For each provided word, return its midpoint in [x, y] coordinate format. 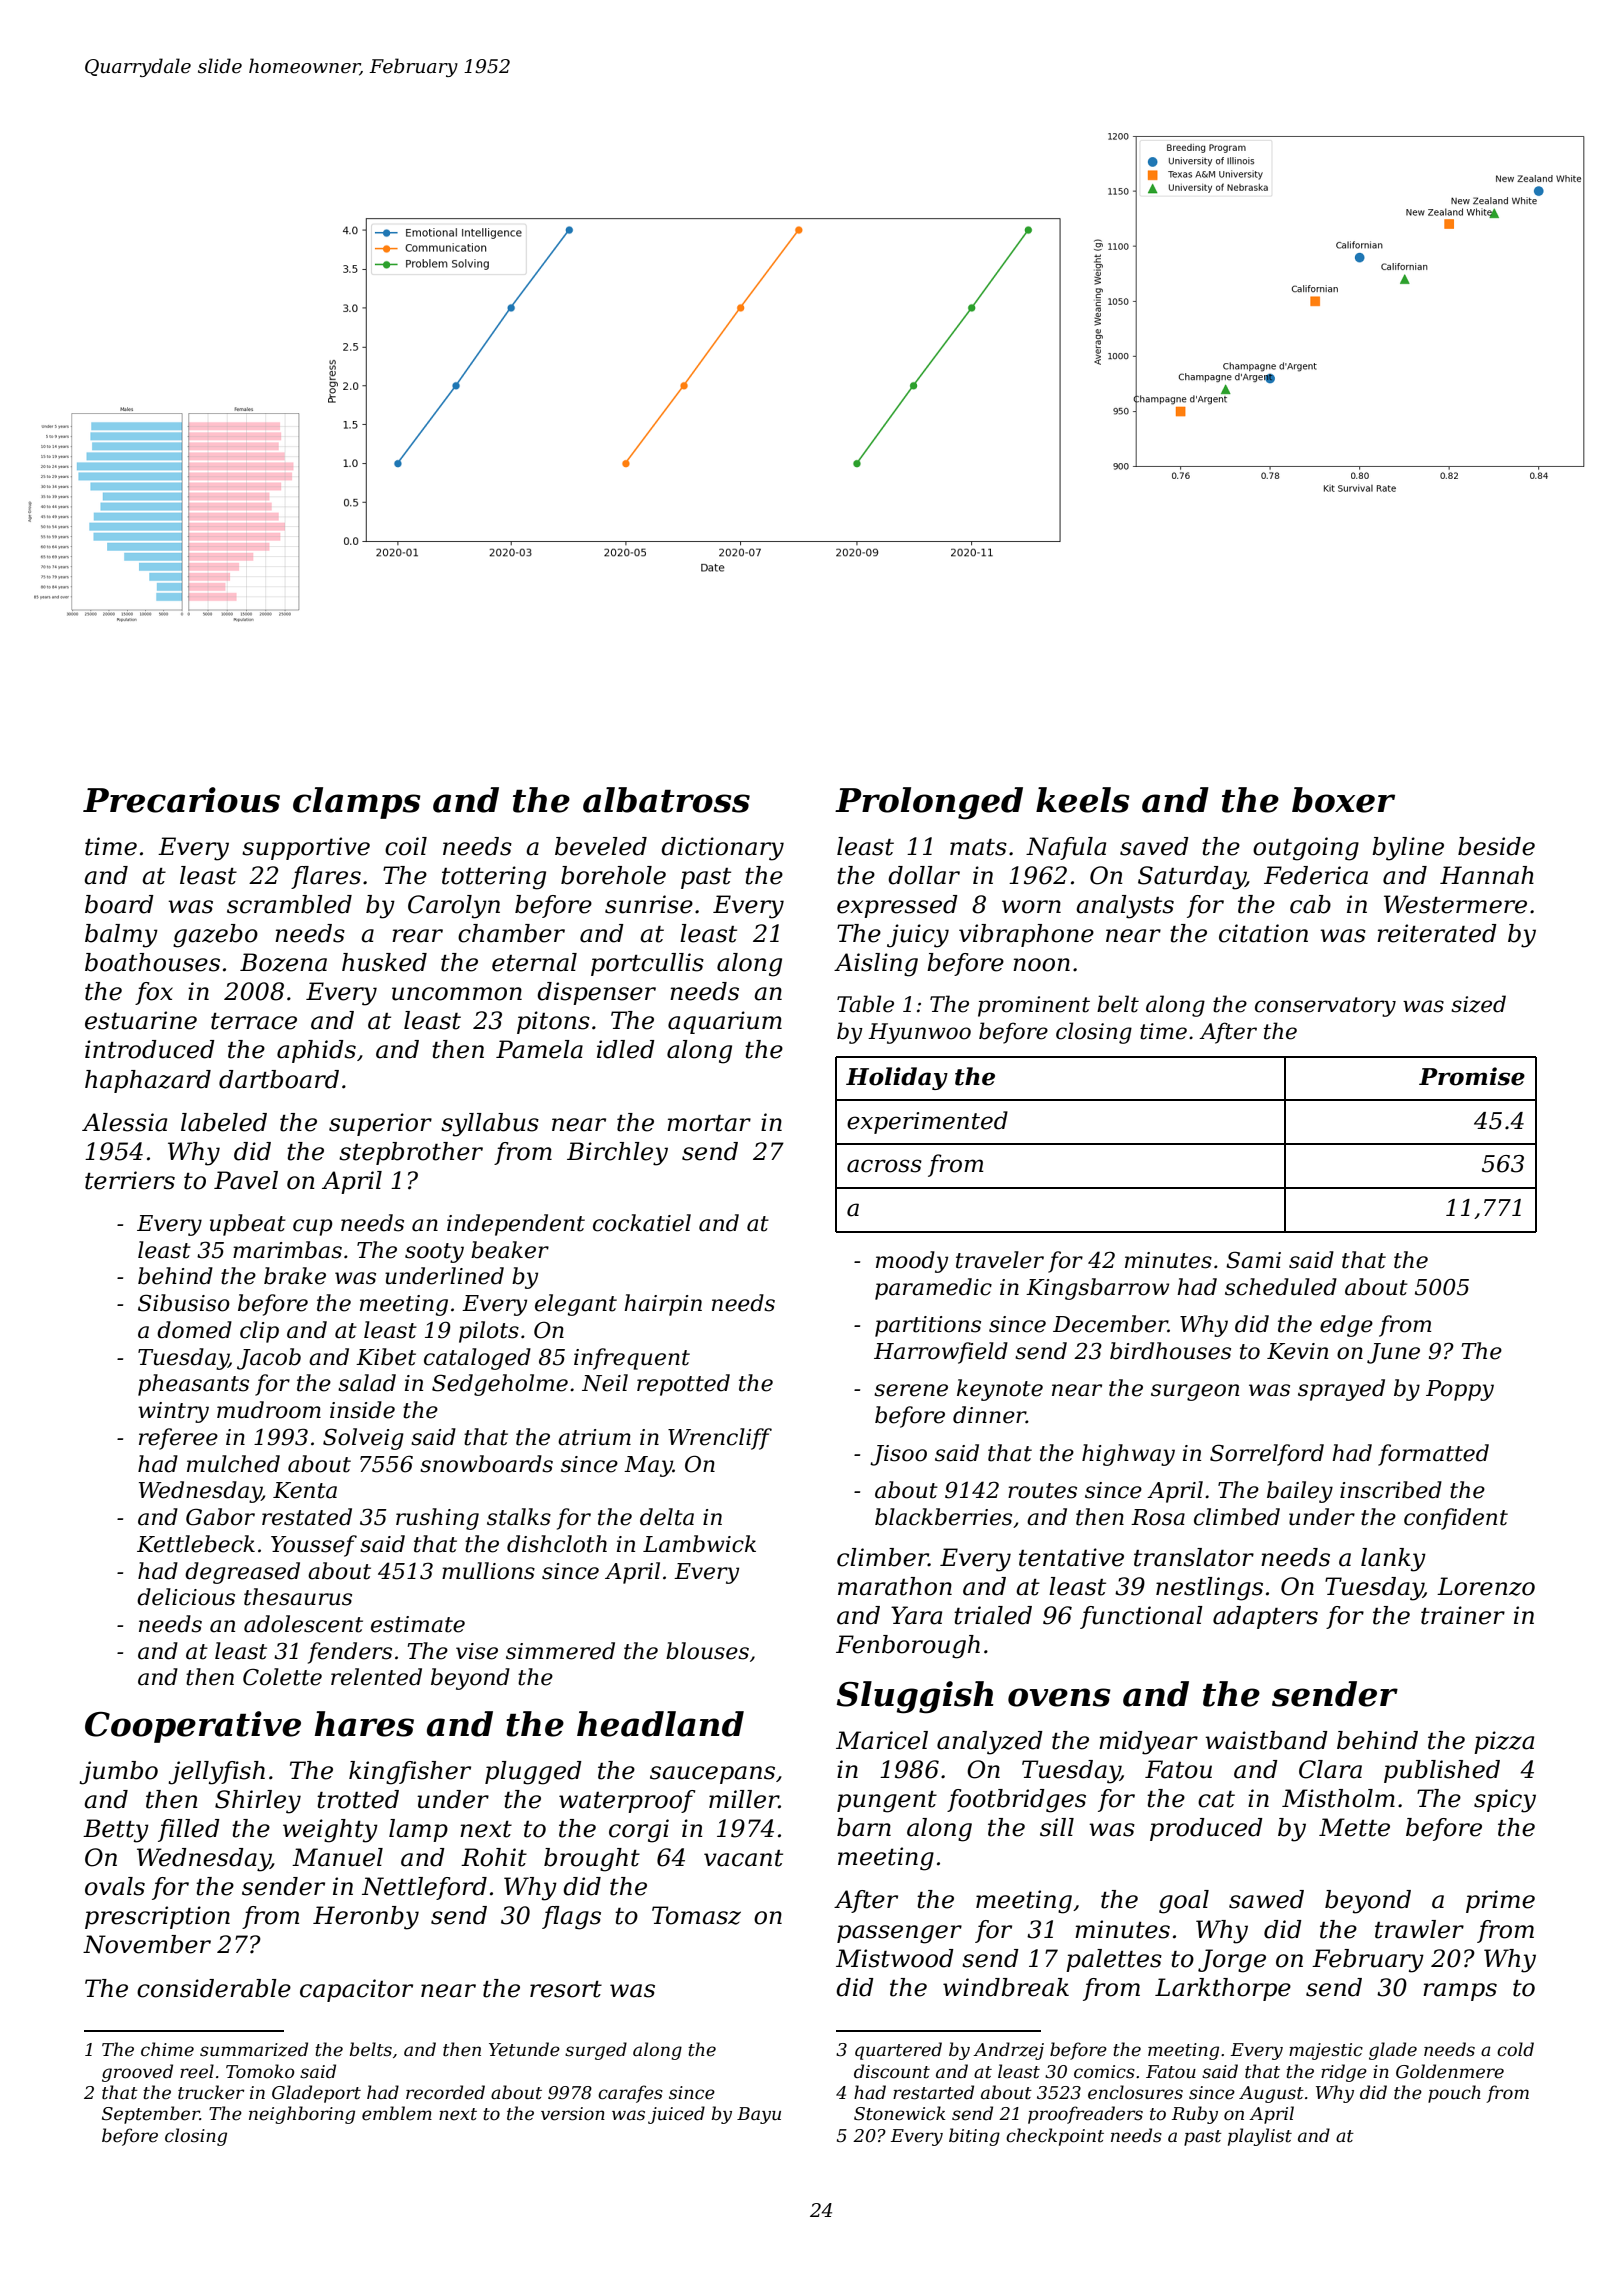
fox [154, 993]
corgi [639, 1831]
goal [1184, 1902]
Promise [1472, 1076]
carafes [630, 2094]
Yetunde [524, 2049]
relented [376, 1677]
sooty [434, 1253]
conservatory [1325, 1007]
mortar [709, 1123]
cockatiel [642, 1223]
